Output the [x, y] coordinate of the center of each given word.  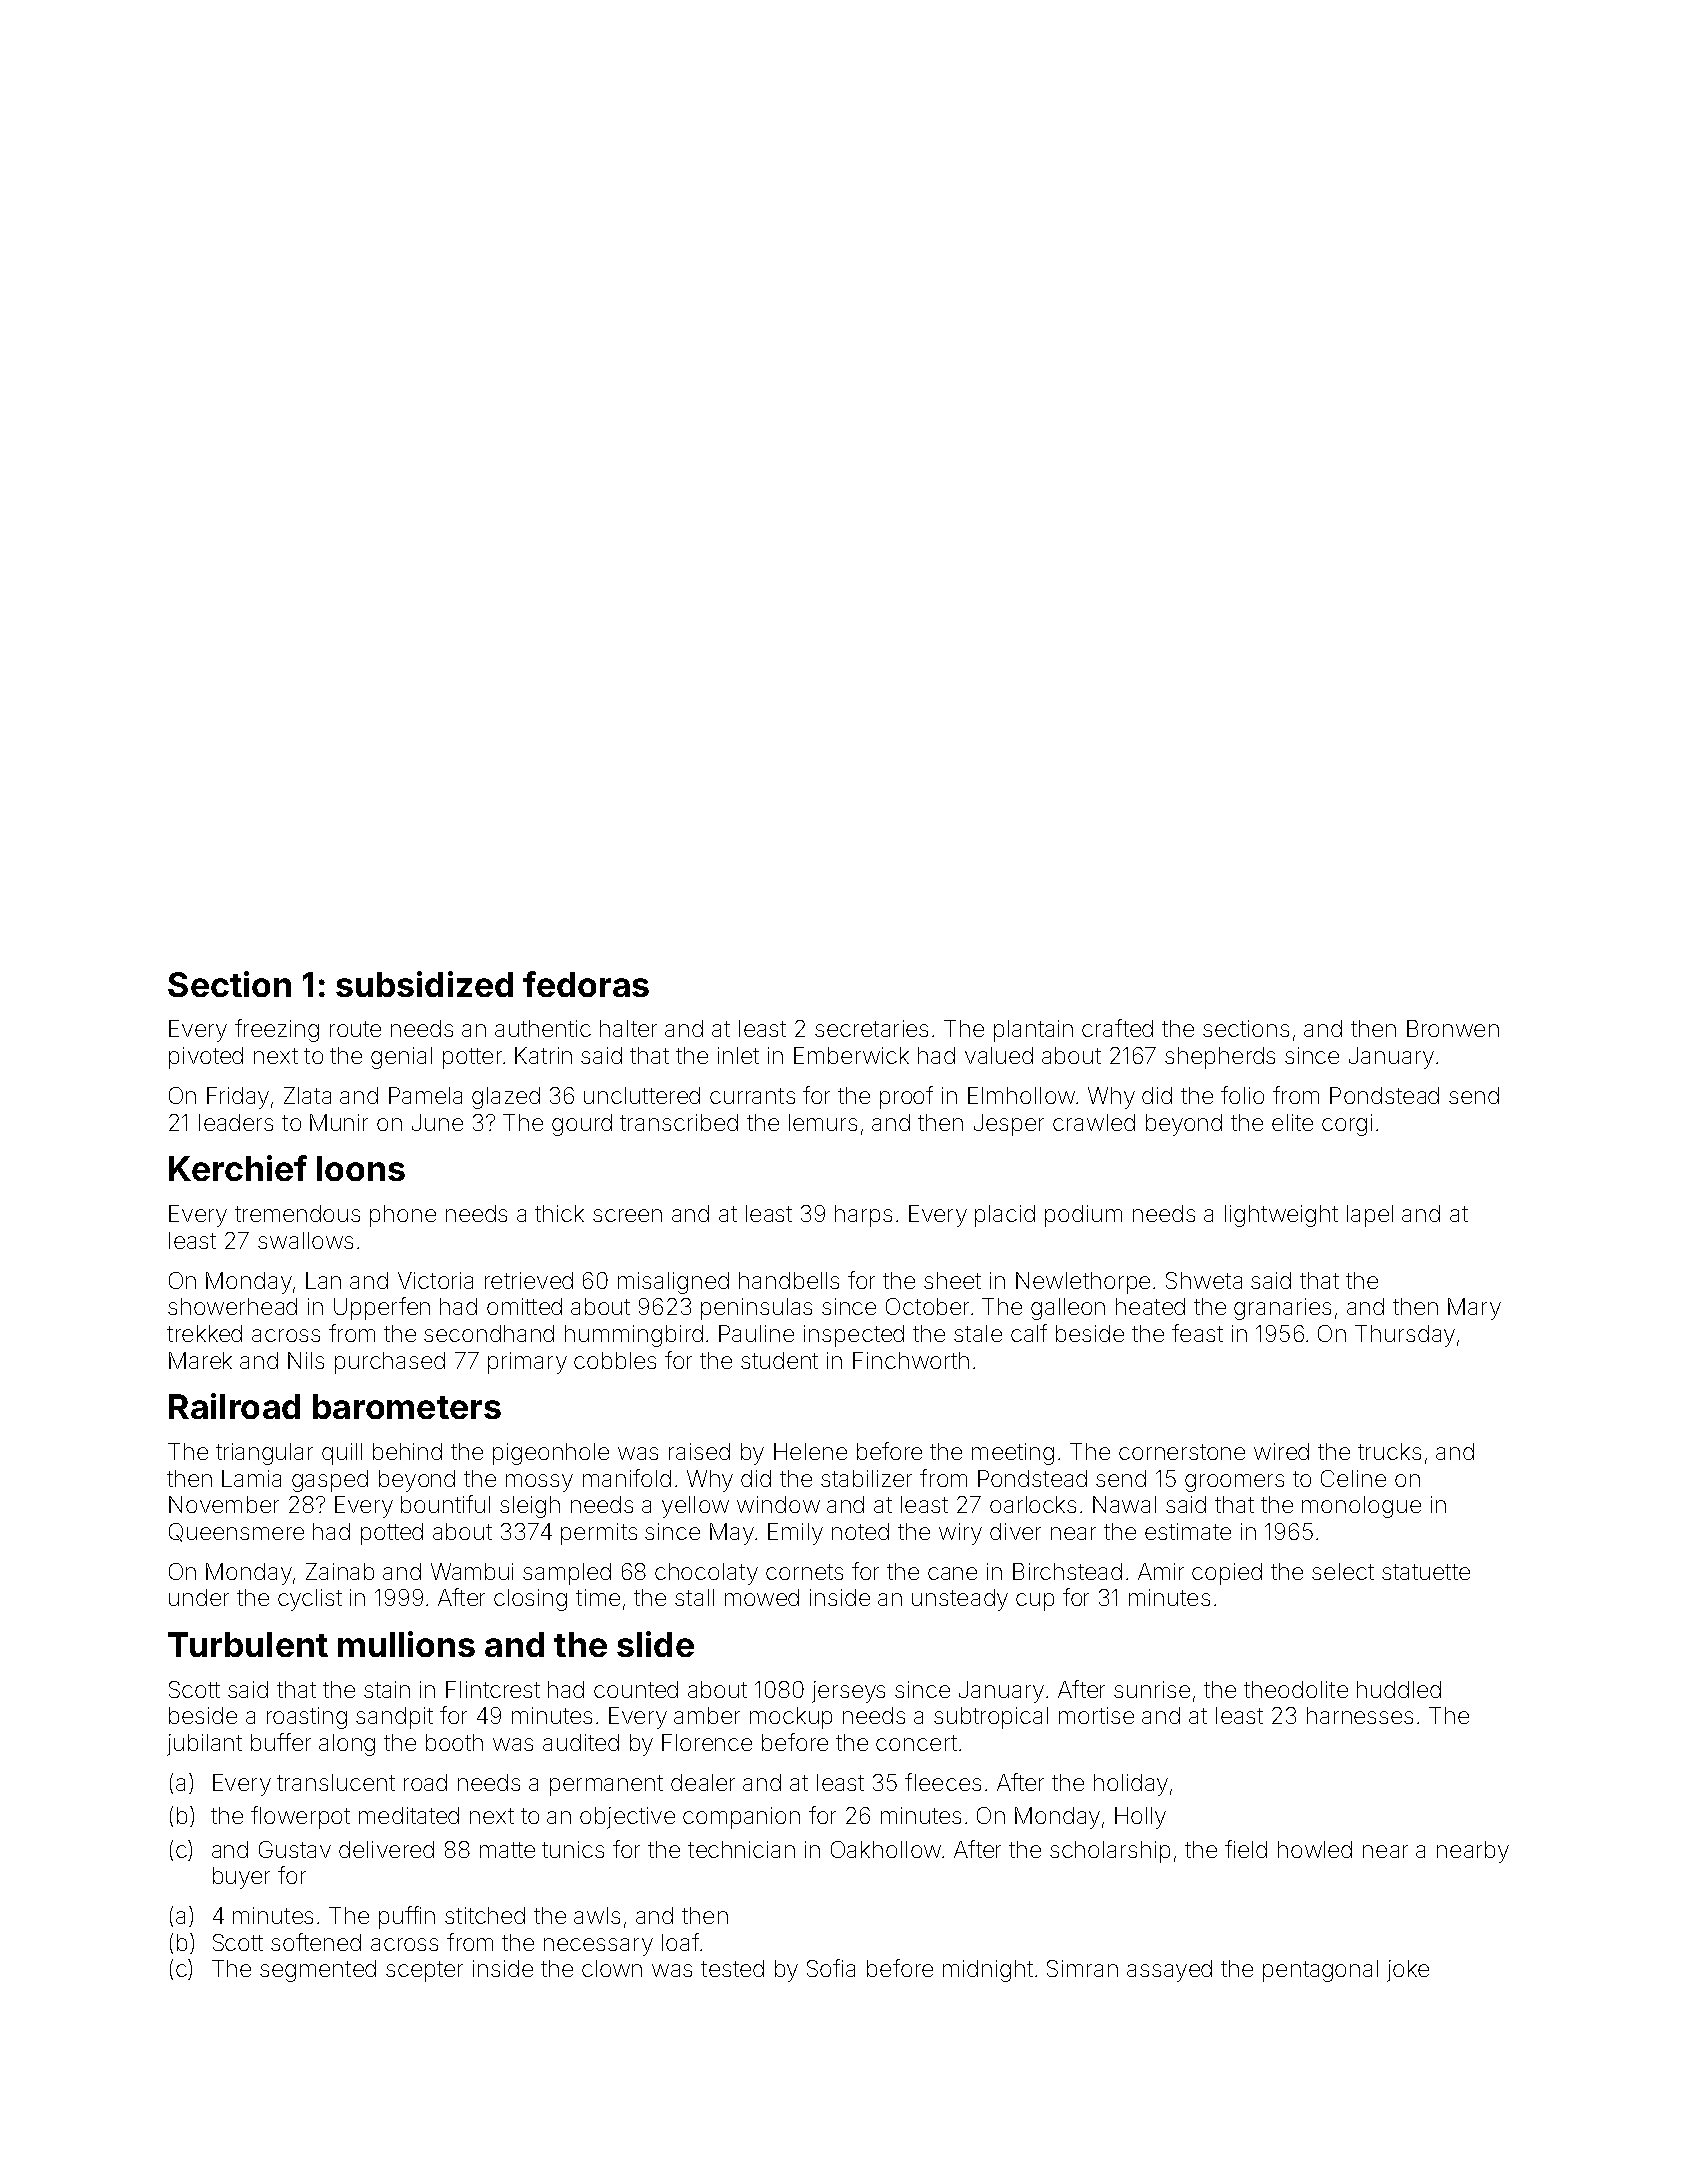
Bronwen [1453, 1028]
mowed [762, 1597]
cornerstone [1182, 1452]
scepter [424, 1971]
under [199, 1597]
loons [361, 1168]
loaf [680, 1942]
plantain [1033, 1031]
